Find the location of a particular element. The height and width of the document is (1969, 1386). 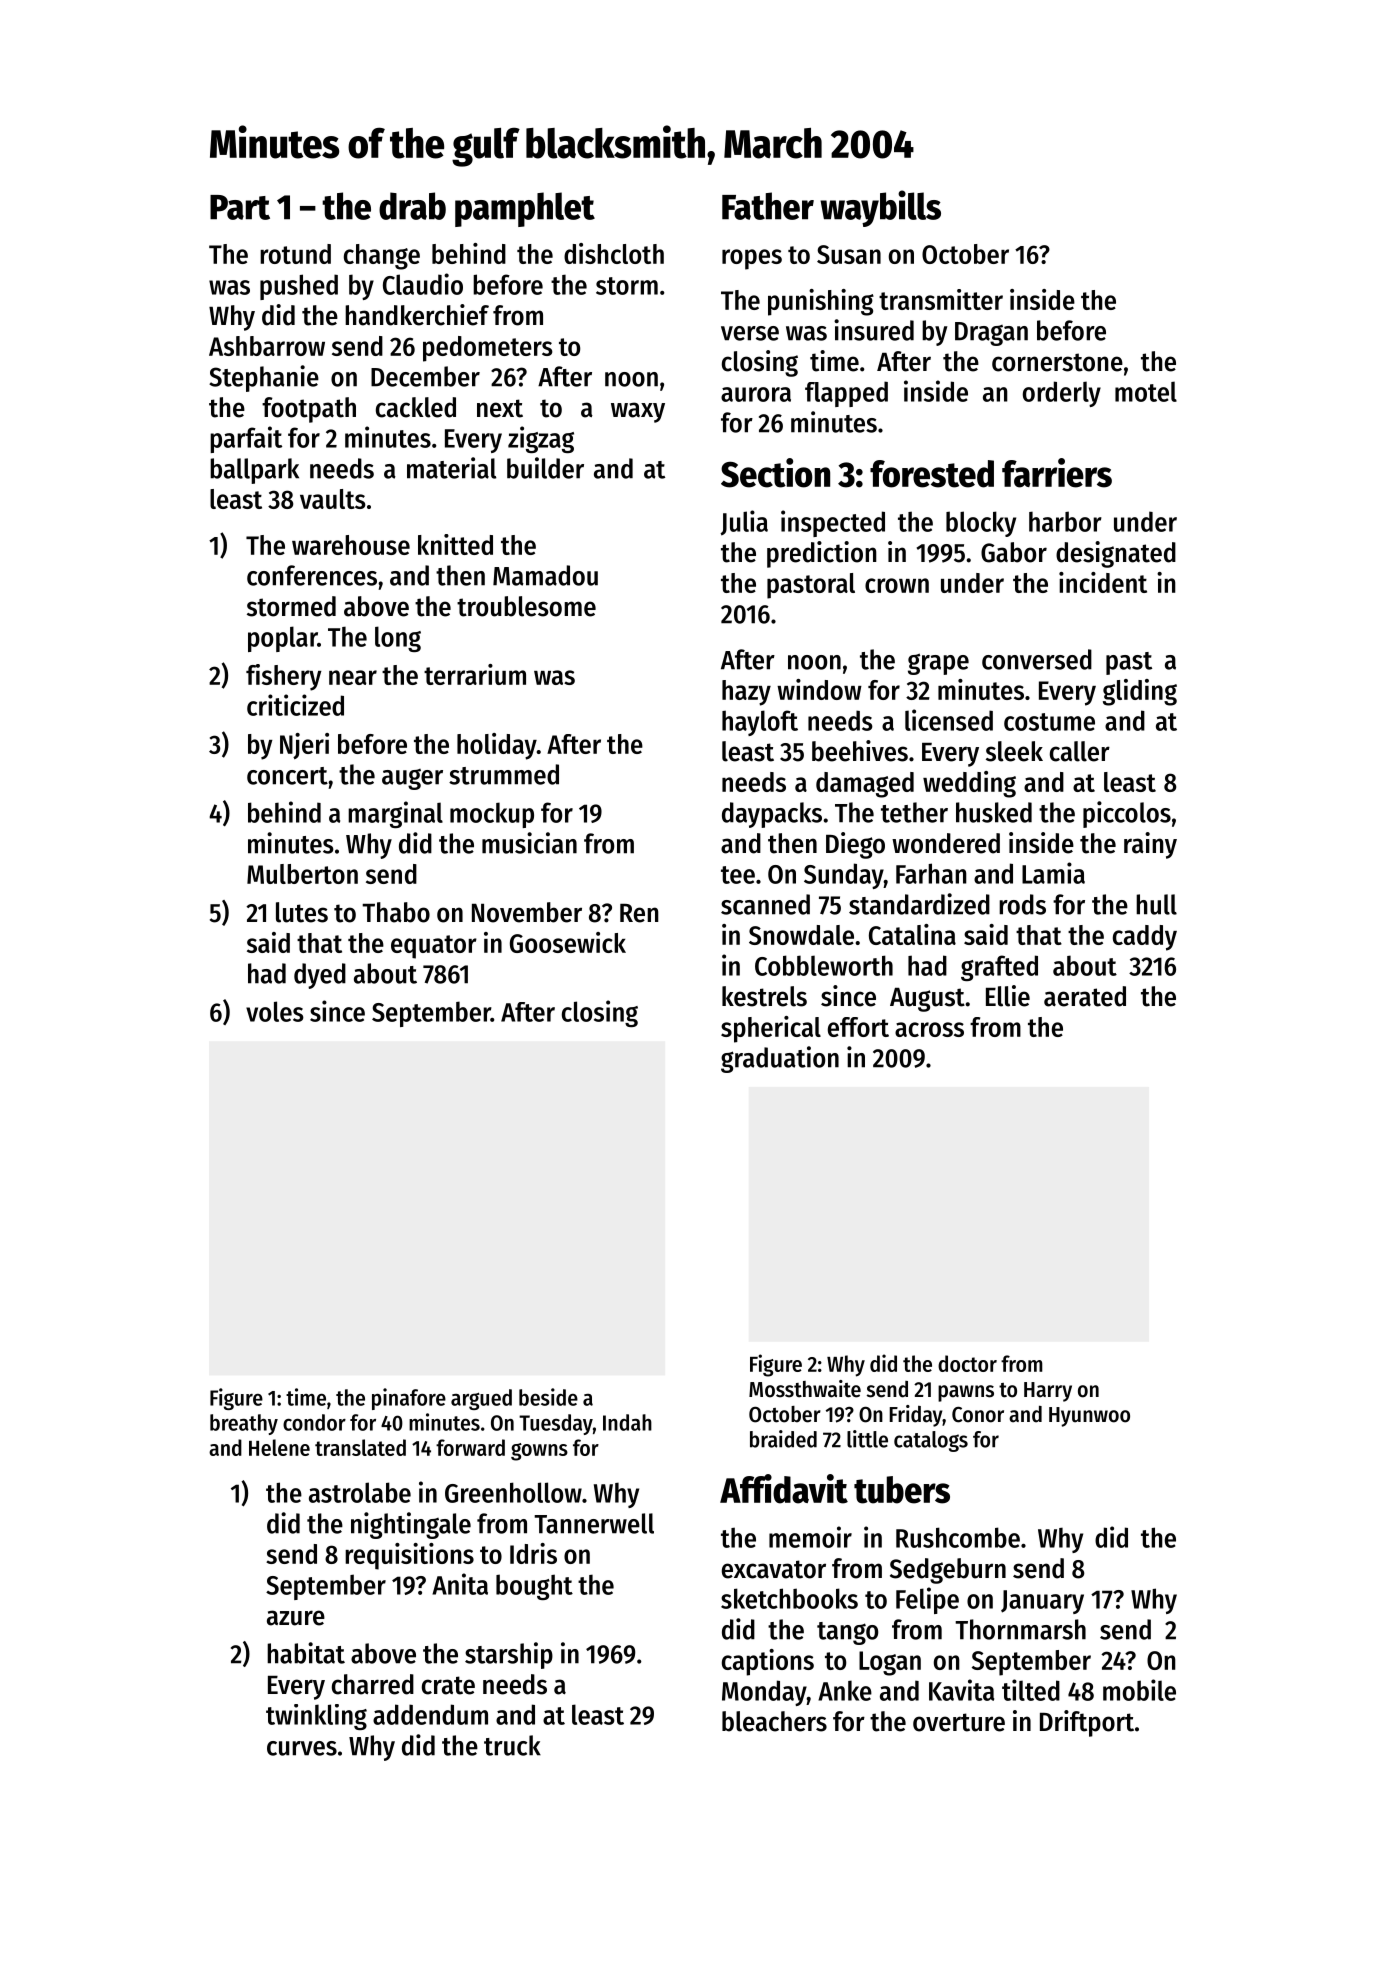

voles is located at coordinates (275, 1011).
